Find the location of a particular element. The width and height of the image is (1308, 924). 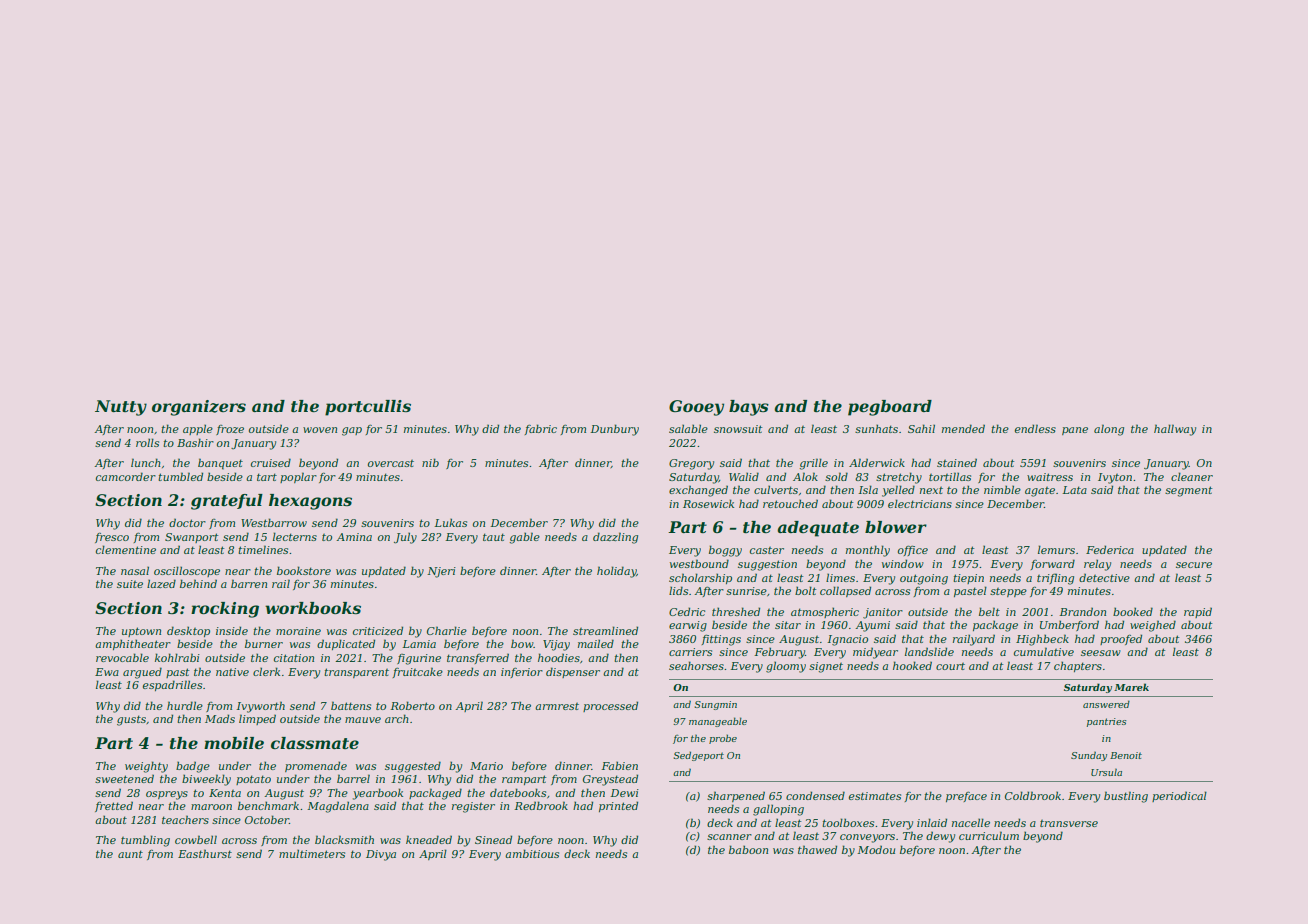

answered is located at coordinates (1106, 704).
